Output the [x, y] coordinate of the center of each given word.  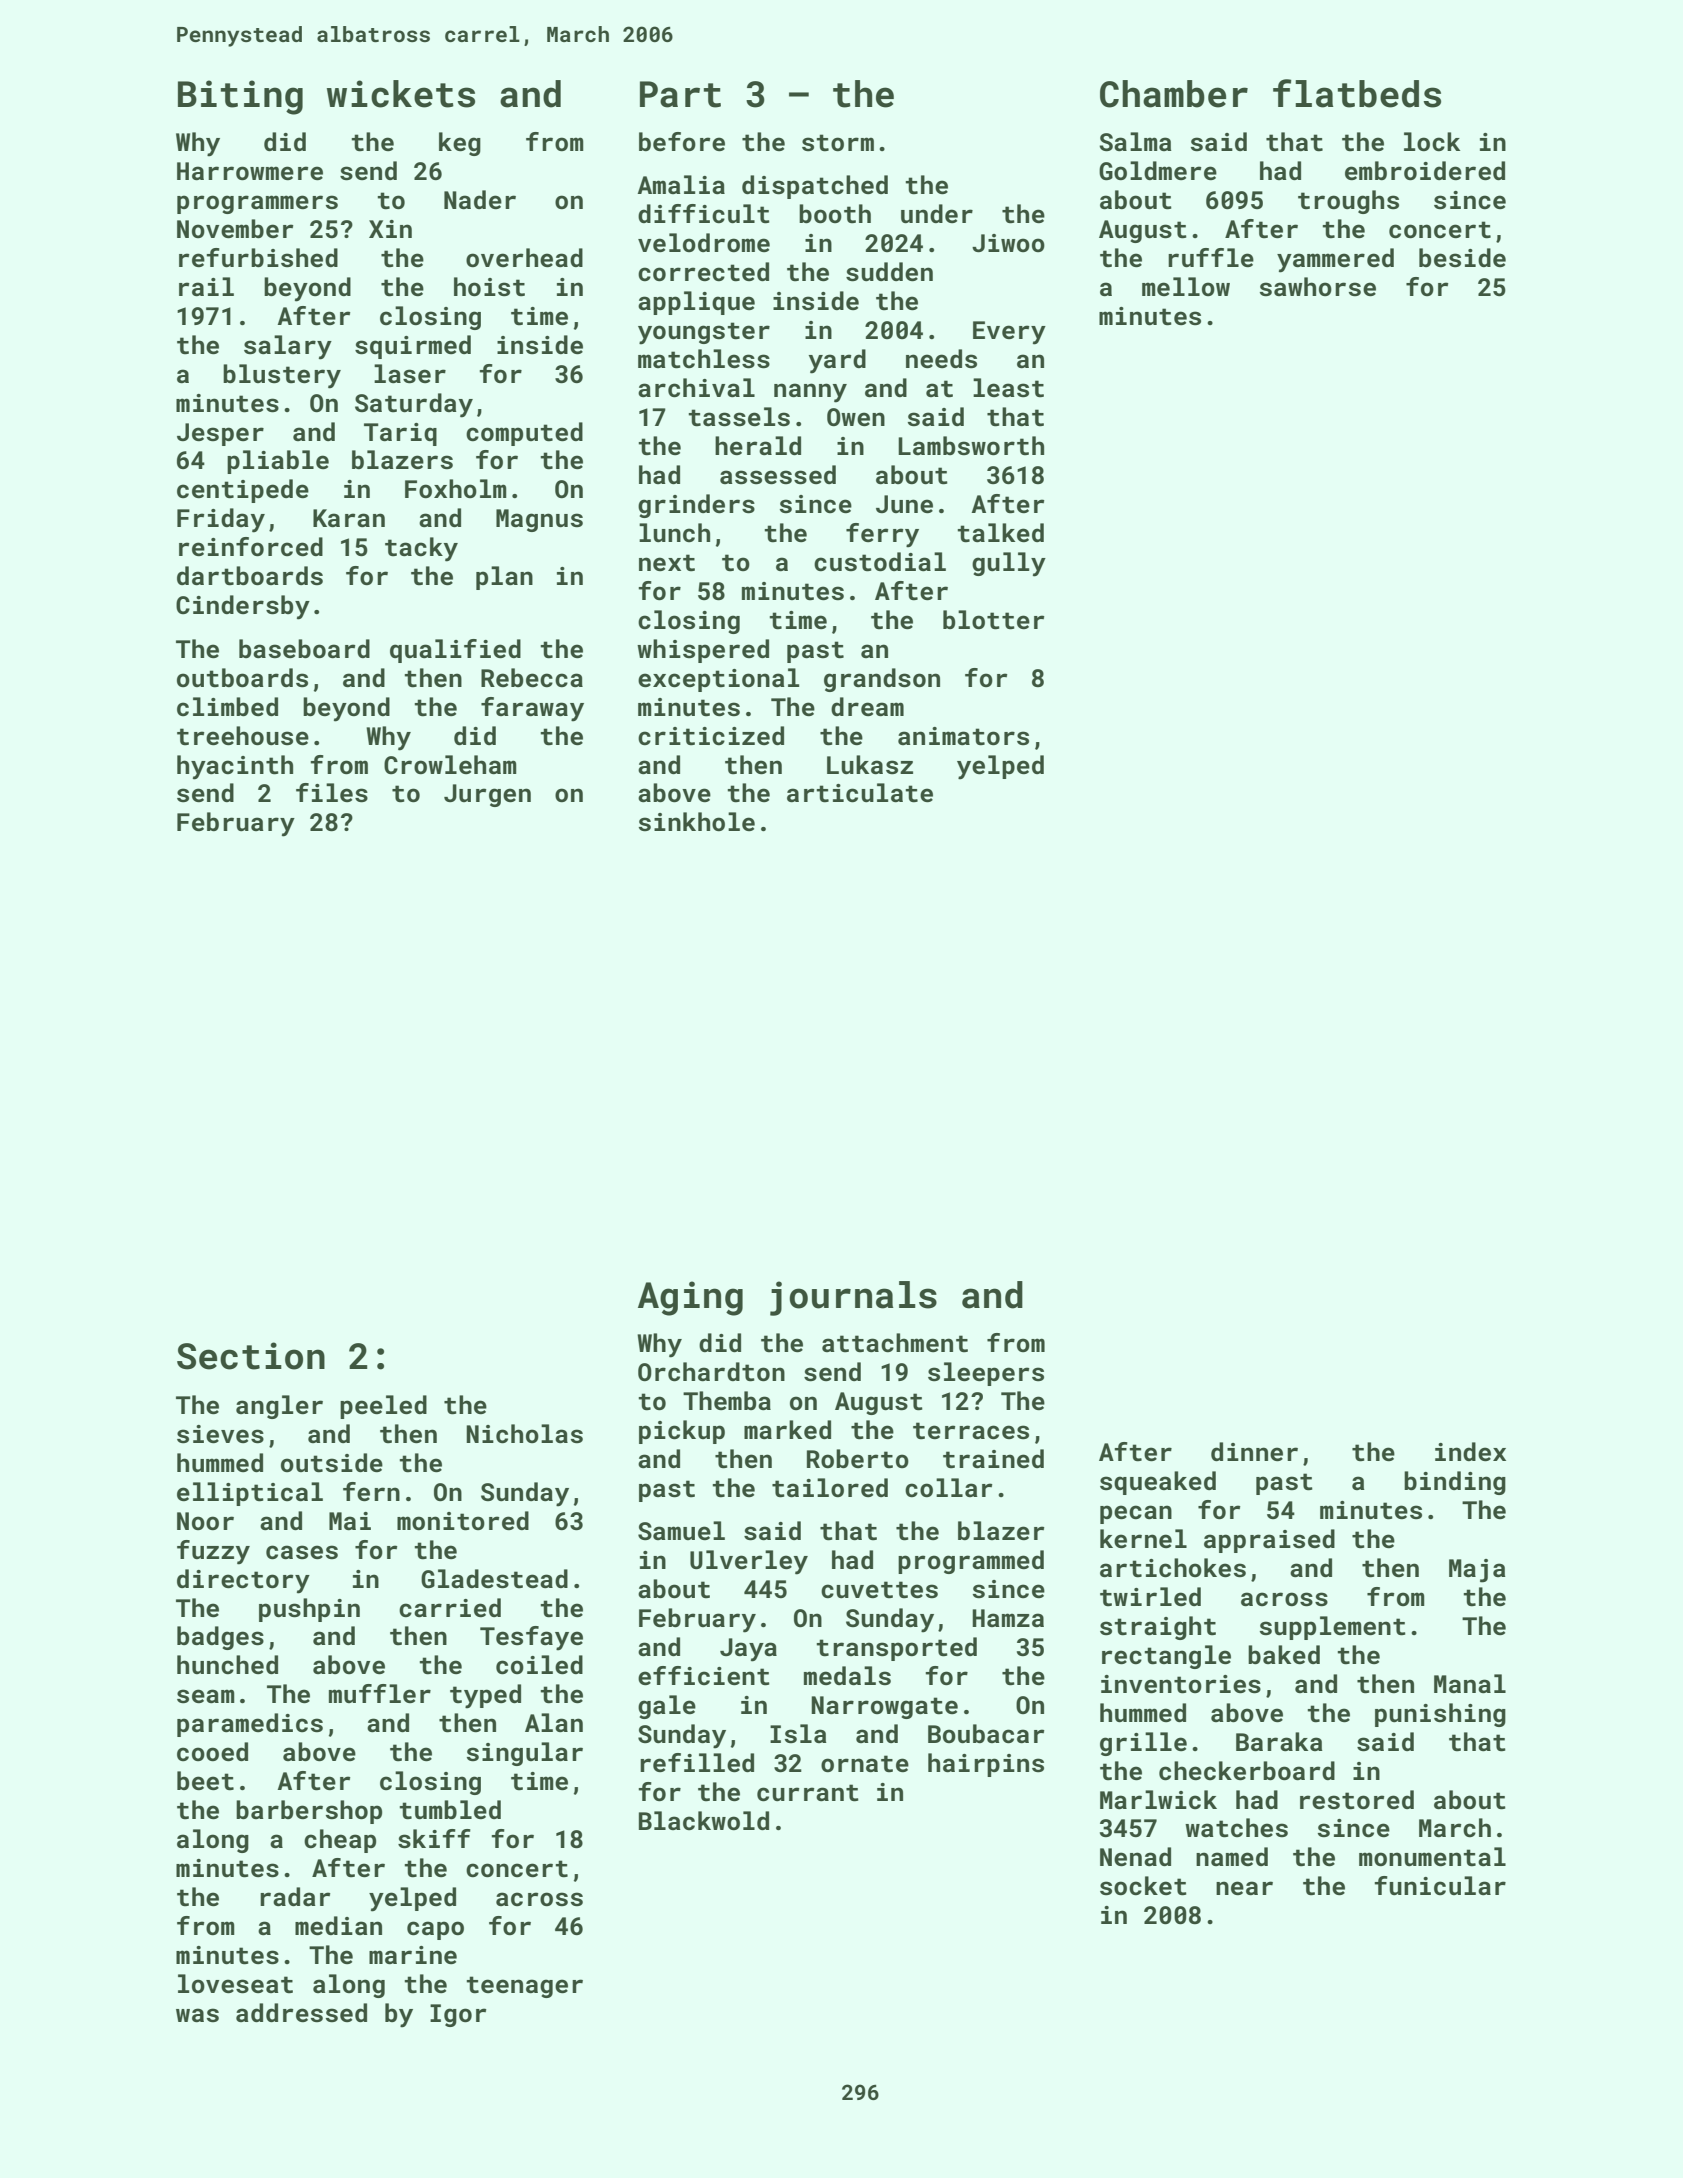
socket [1143, 1886]
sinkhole [697, 821]
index [1470, 1451]
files [332, 793]
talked [1000, 533]
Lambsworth [971, 446]
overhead [524, 257]
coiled [539, 1665]
